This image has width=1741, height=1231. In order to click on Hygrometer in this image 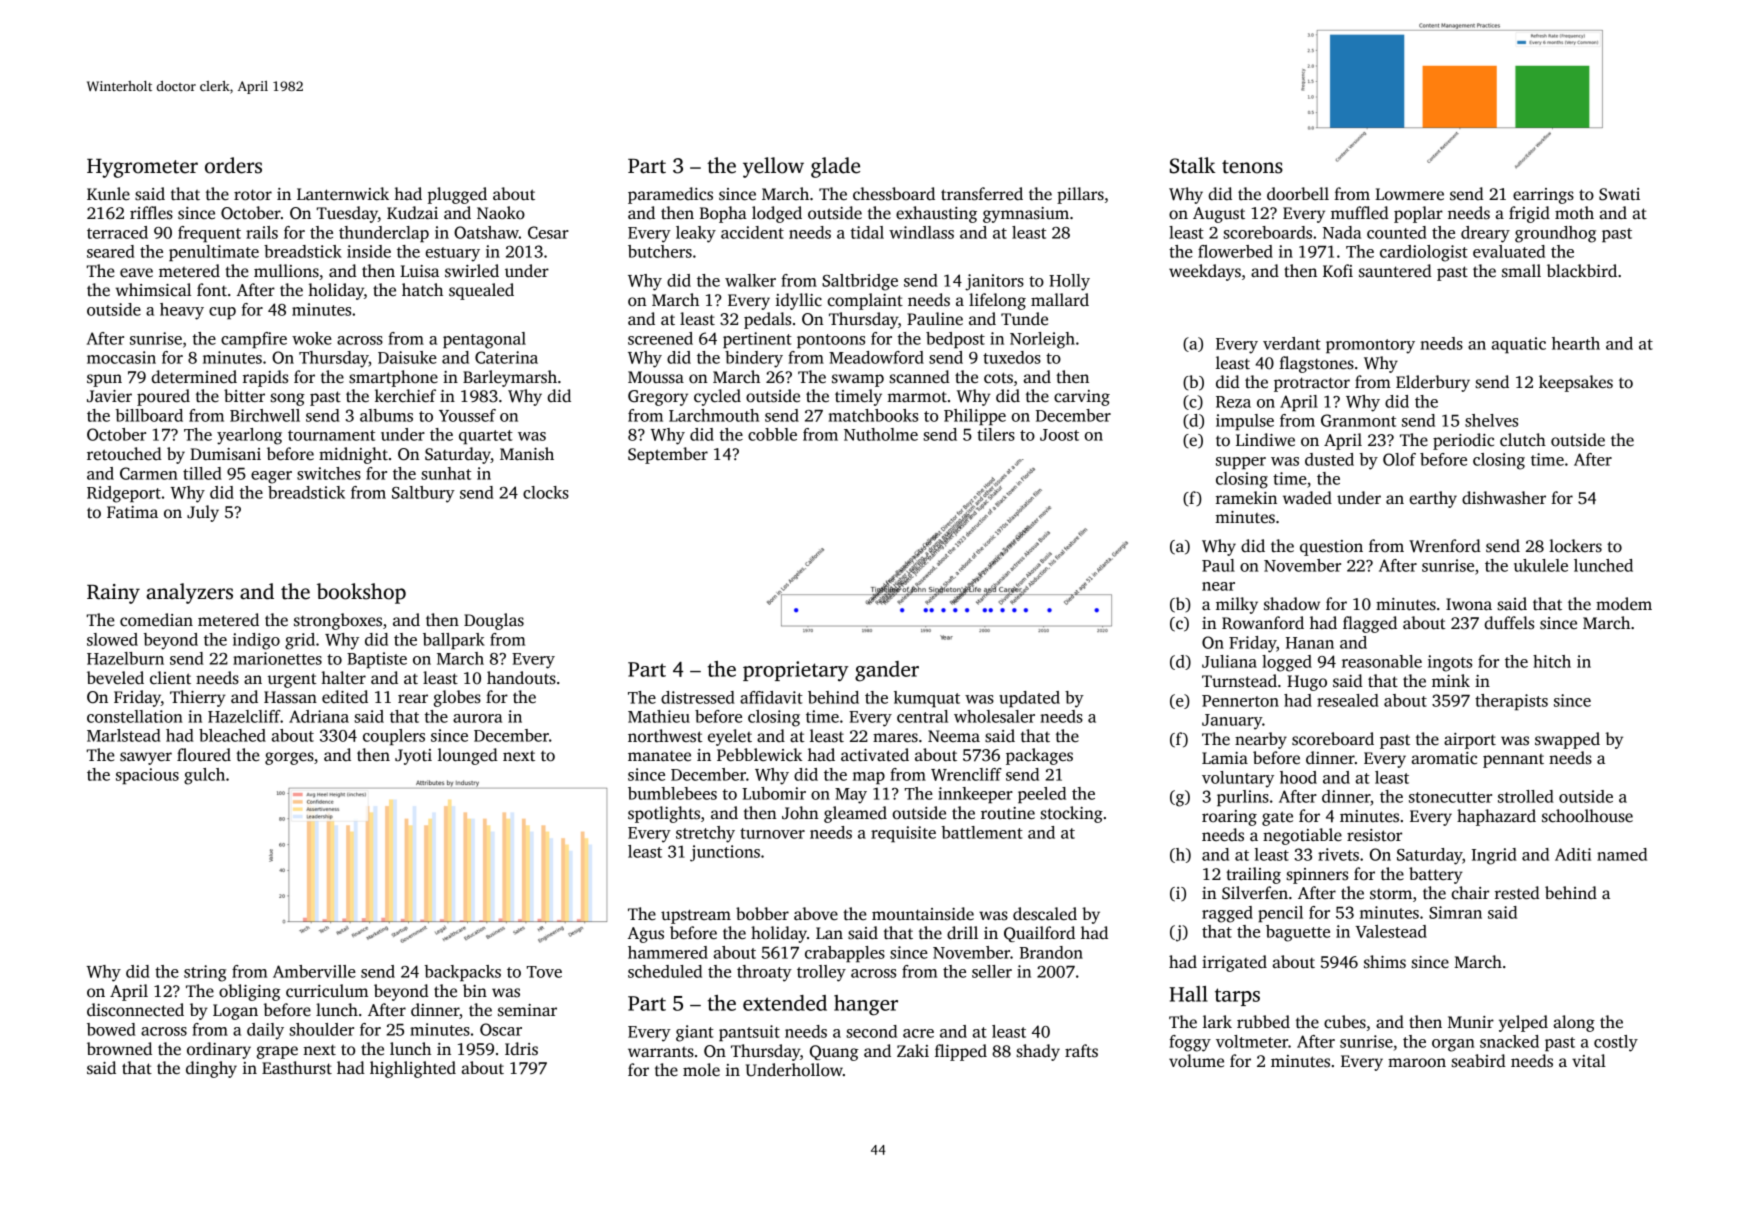, I will do `click(142, 168)`.
